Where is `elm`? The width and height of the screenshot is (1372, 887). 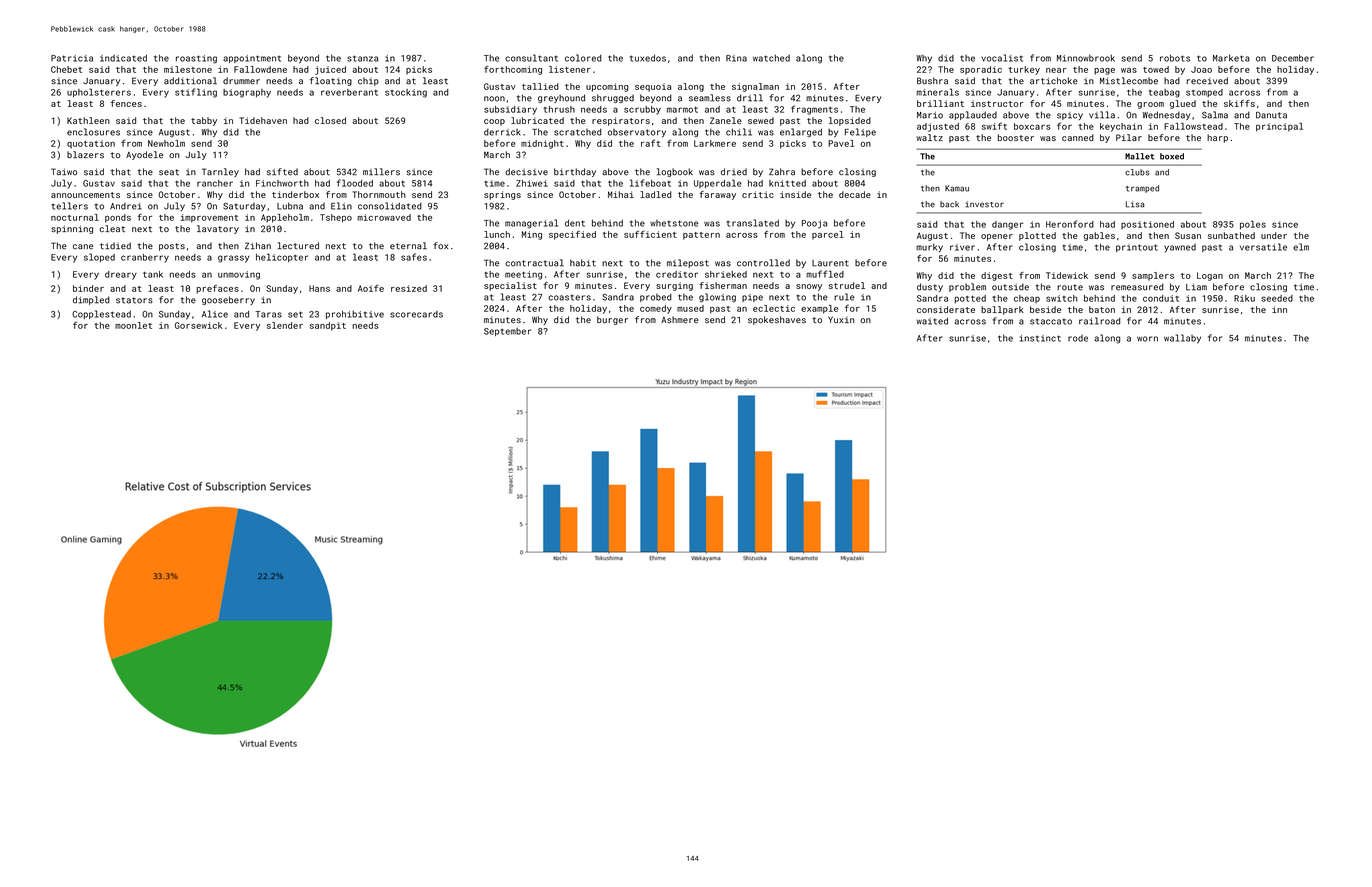
elm is located at coordinates (1301, 247).
